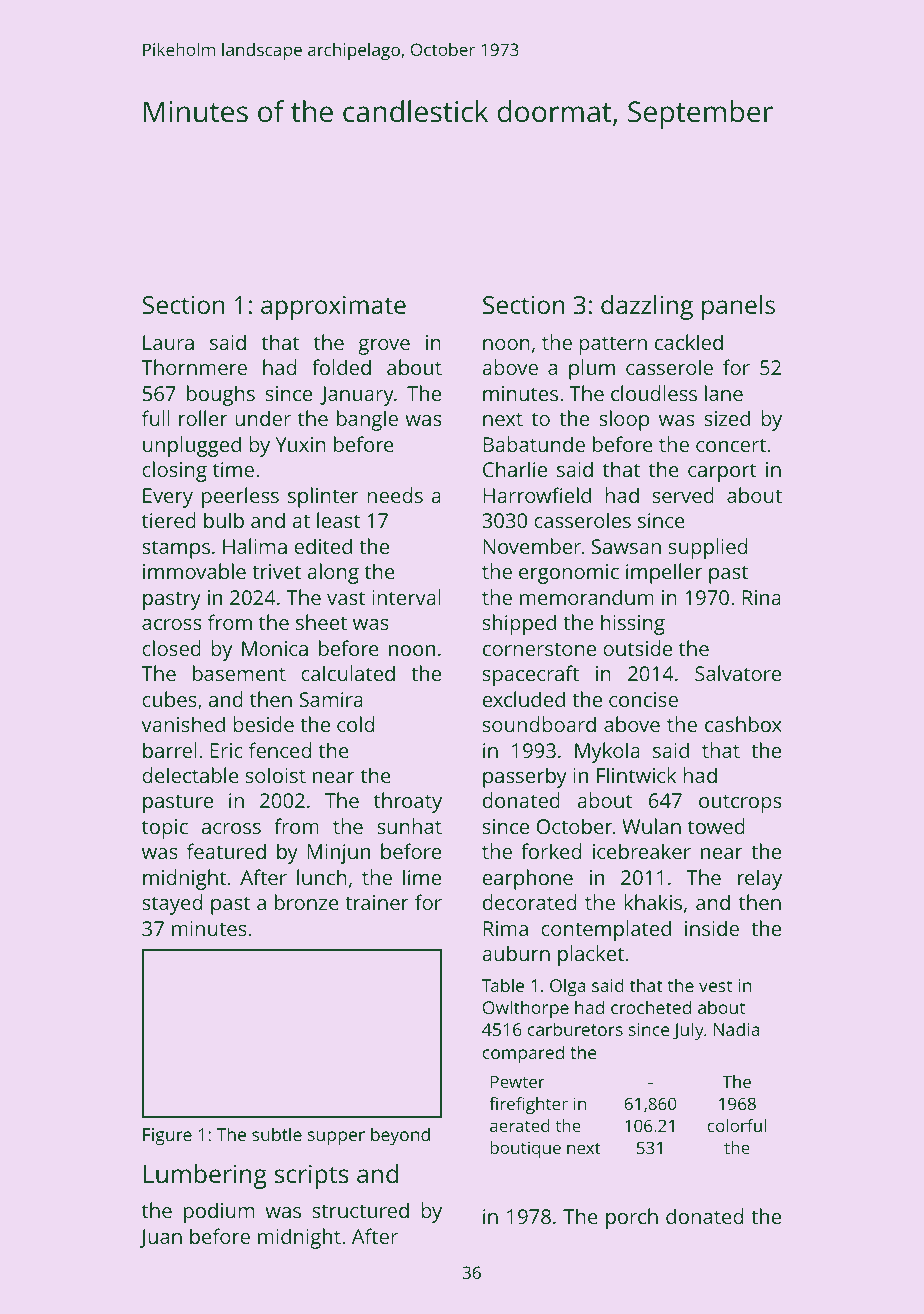  What do you see at coordinates (738, 307) in the page?
I see `panels` at bounding box center [738, 307].
